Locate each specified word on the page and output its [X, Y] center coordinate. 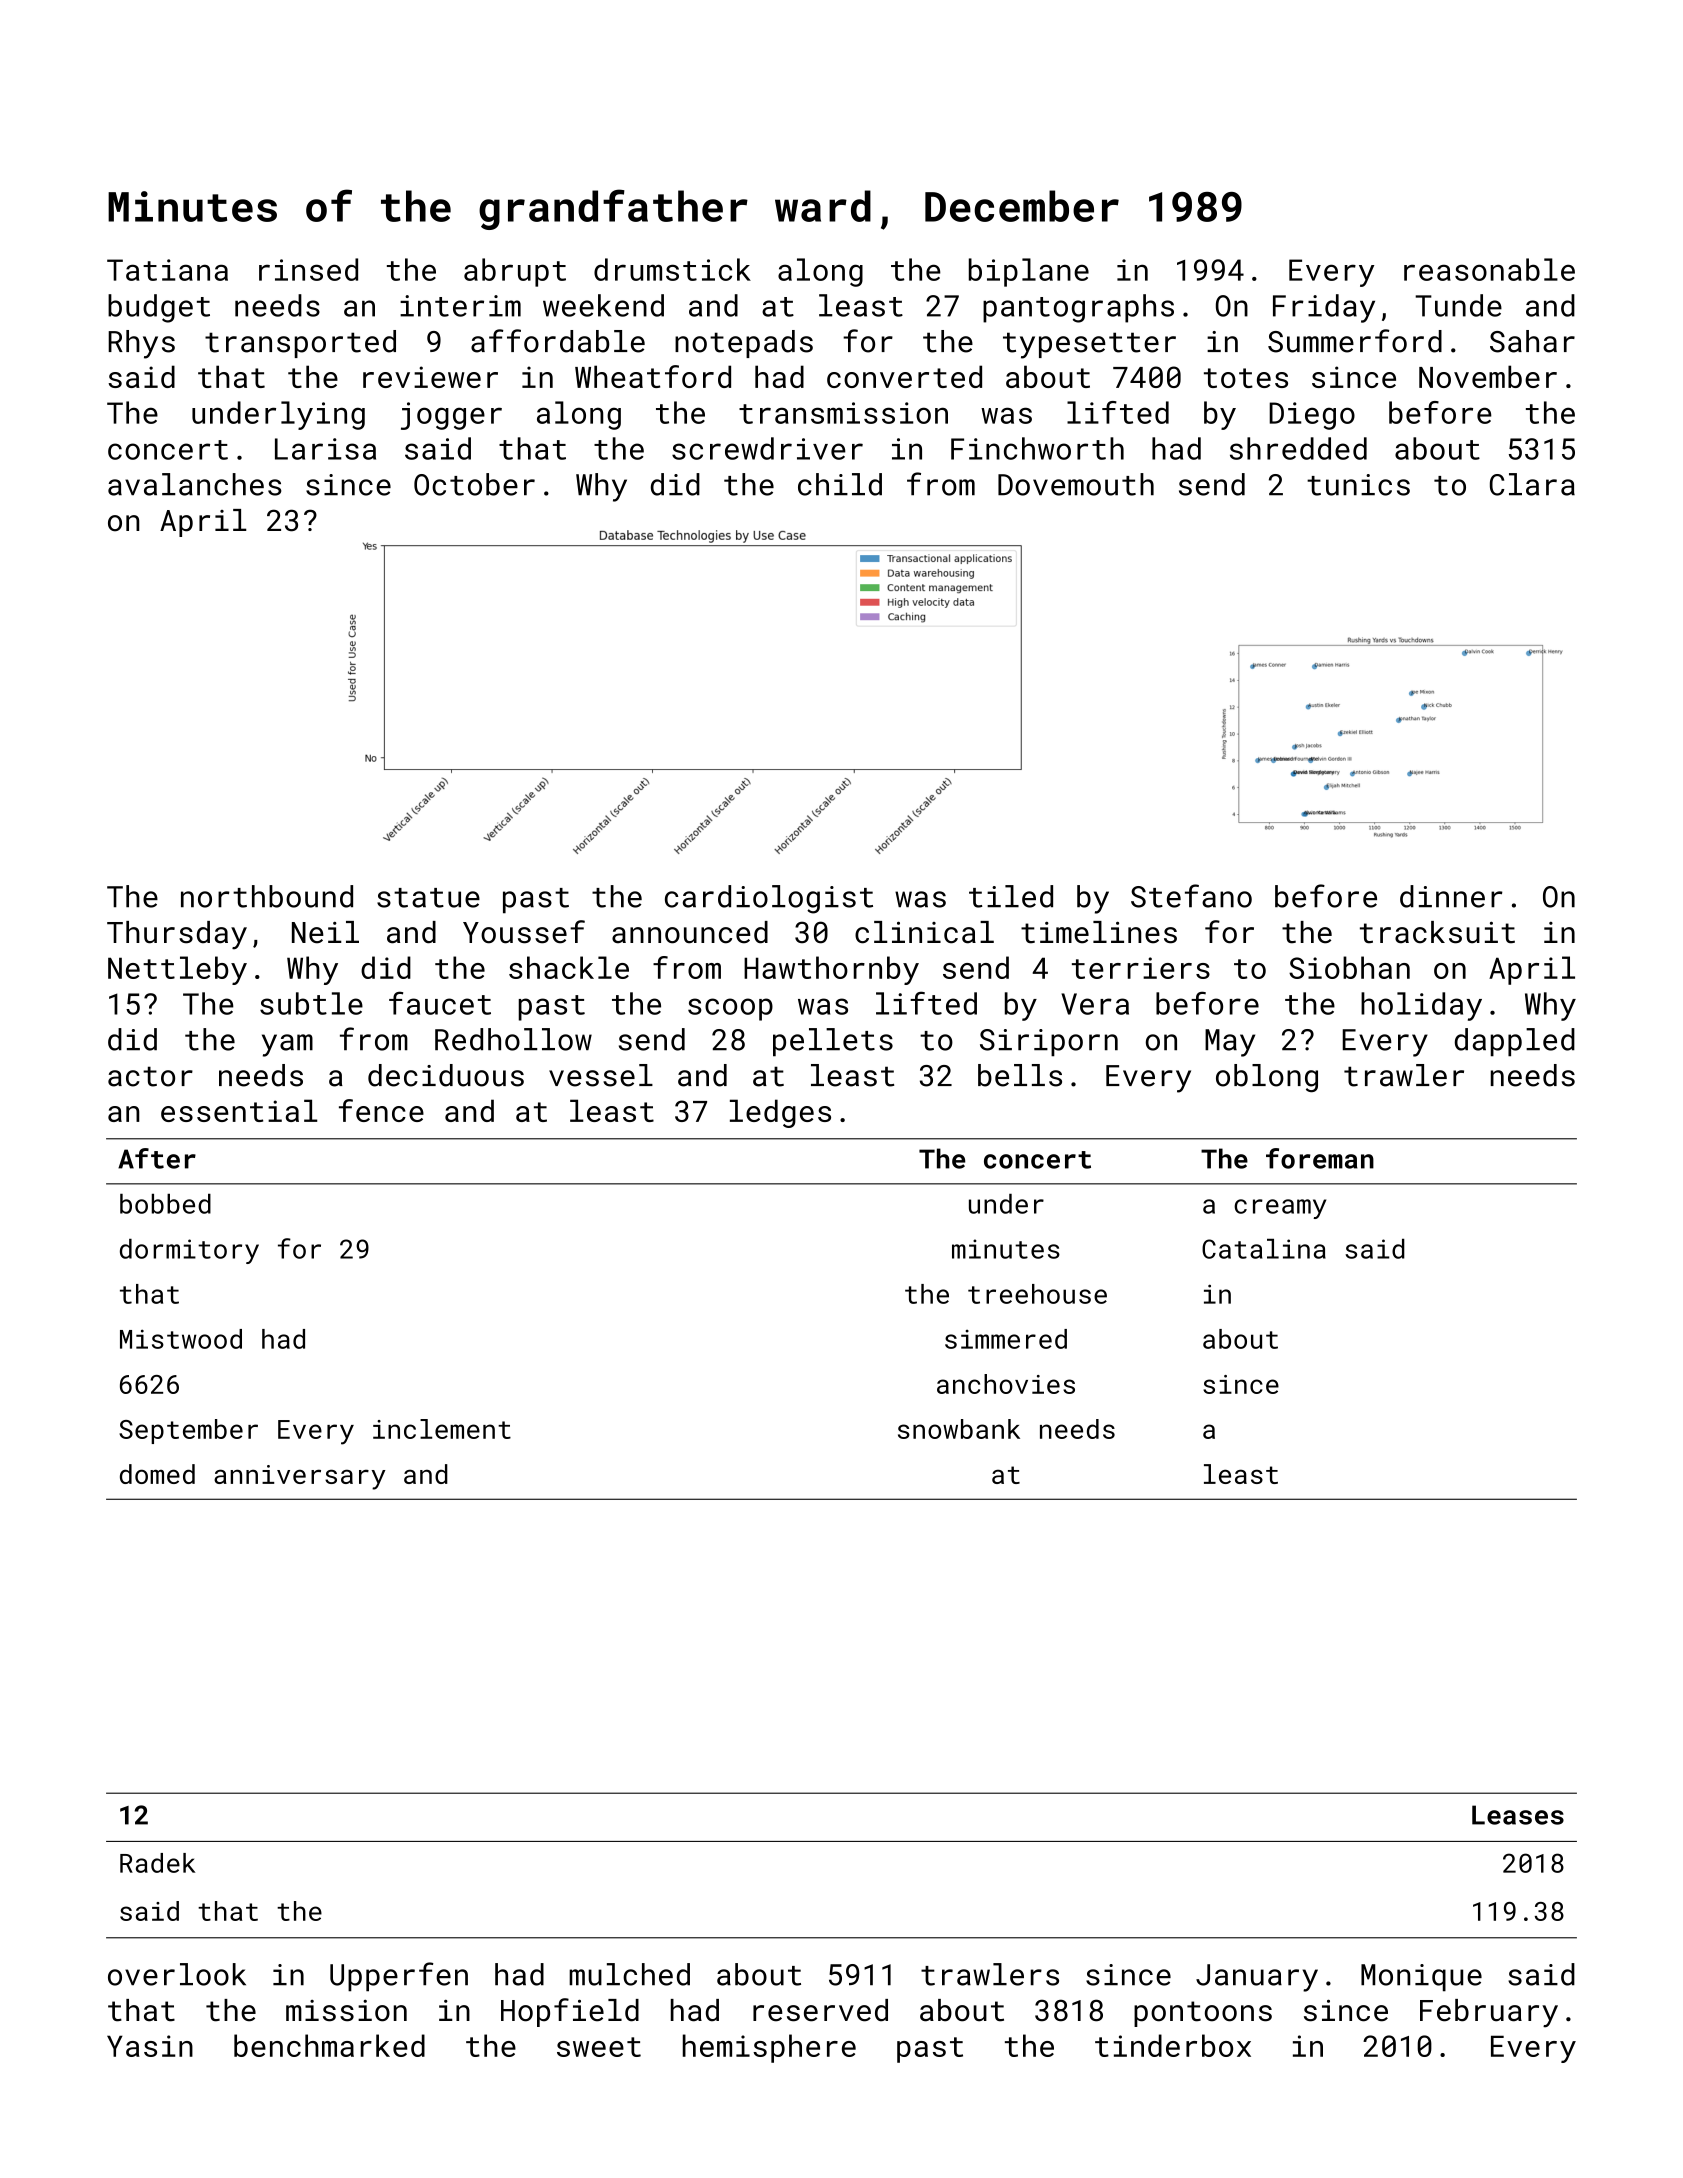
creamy [1280, 1209]
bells [1020, 1075]
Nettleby [177, 970]
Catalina [1264, 1249]
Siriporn [1049, 1043]
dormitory [189, 1251]
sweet [599, 2047]
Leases [1518, 1815]
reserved [820, 2010]
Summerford [1355, 341]
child [840, 484]
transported [300, 344]
